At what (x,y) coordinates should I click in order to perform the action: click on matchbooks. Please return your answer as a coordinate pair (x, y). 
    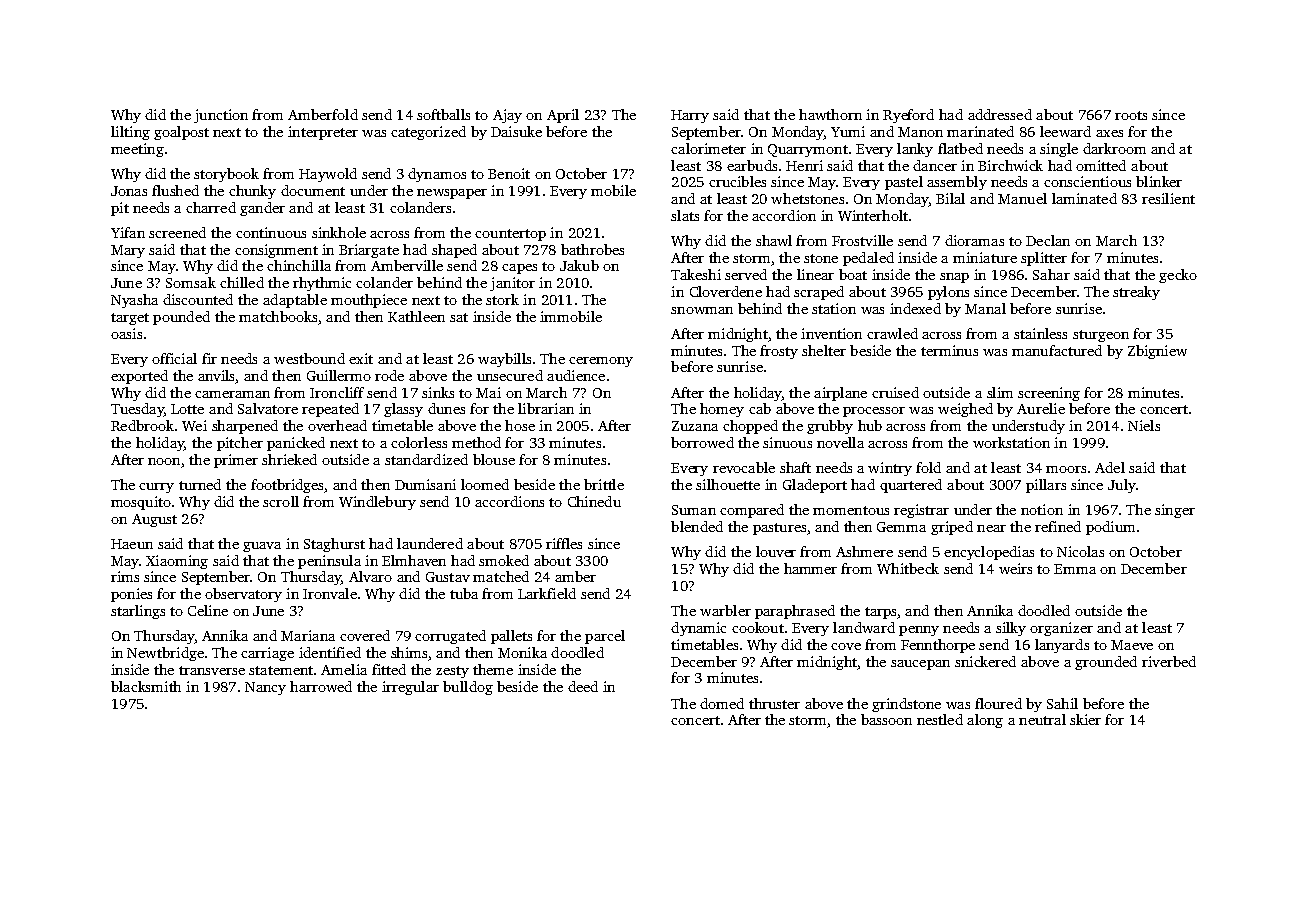
    Looking at the image, I should click on (278, 316).
